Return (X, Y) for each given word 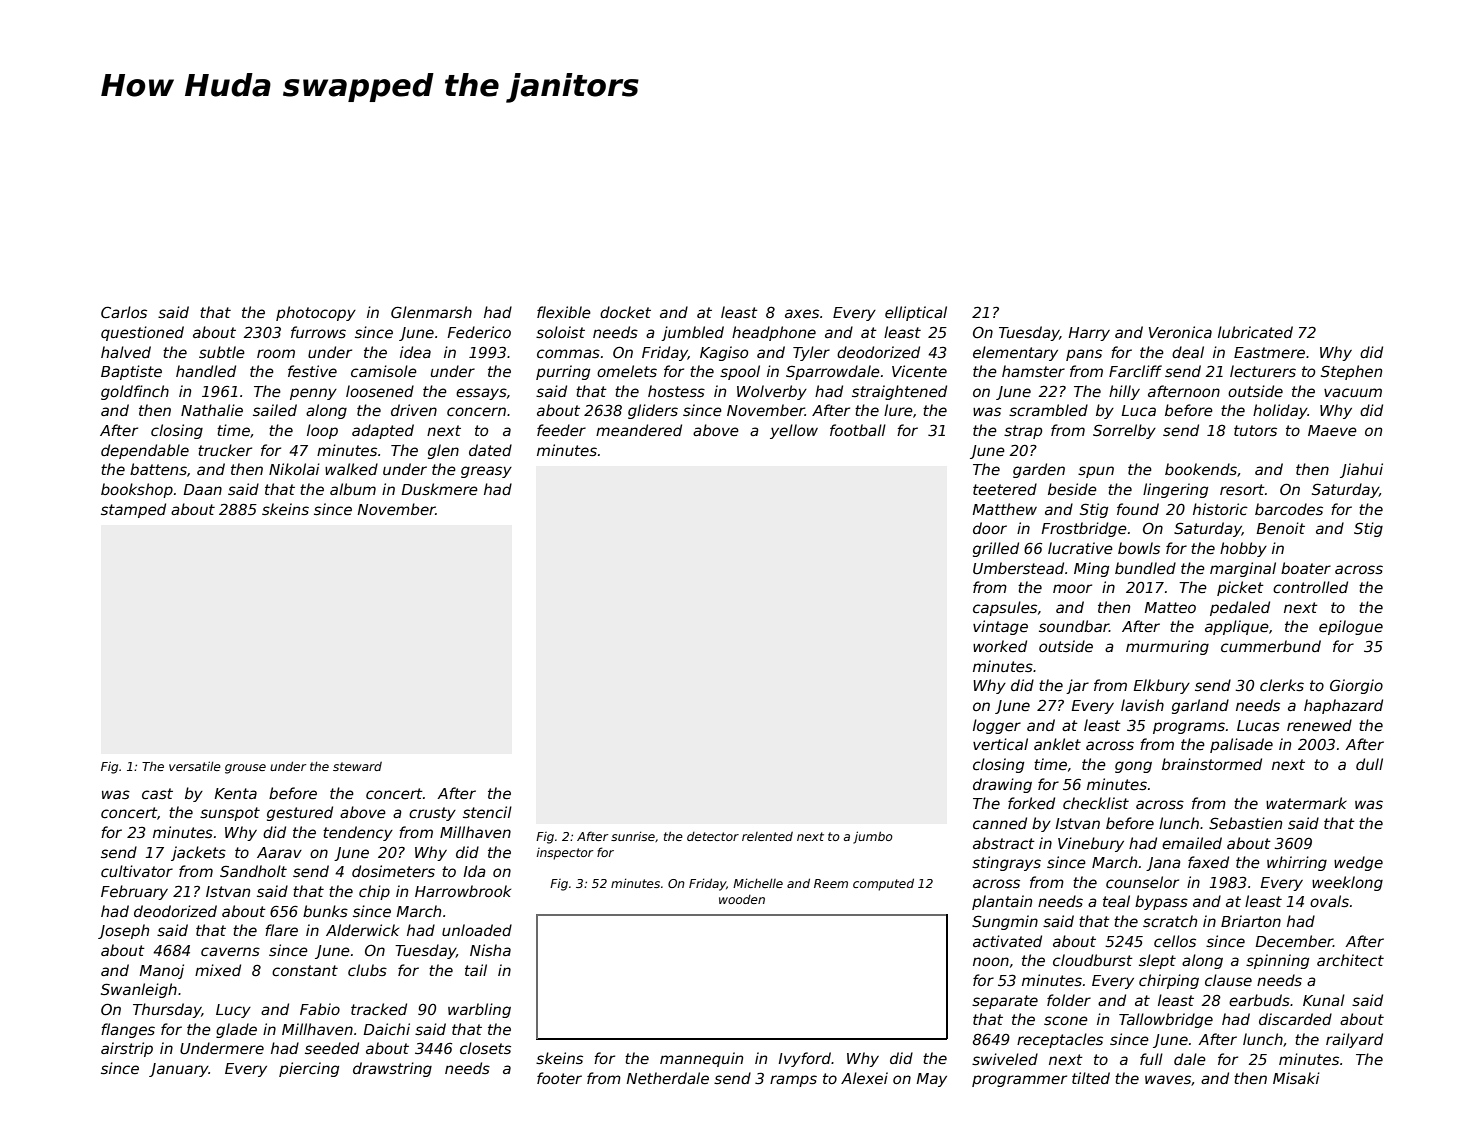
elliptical (916, 313)
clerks (1282, 685)
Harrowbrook (463, 891)
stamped (133, 510)
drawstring (392, 1069)
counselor (1142, 882)
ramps (793, 1081)
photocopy (316, 313)
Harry (1089, 334)
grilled (996, 549)
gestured (300, 813)
